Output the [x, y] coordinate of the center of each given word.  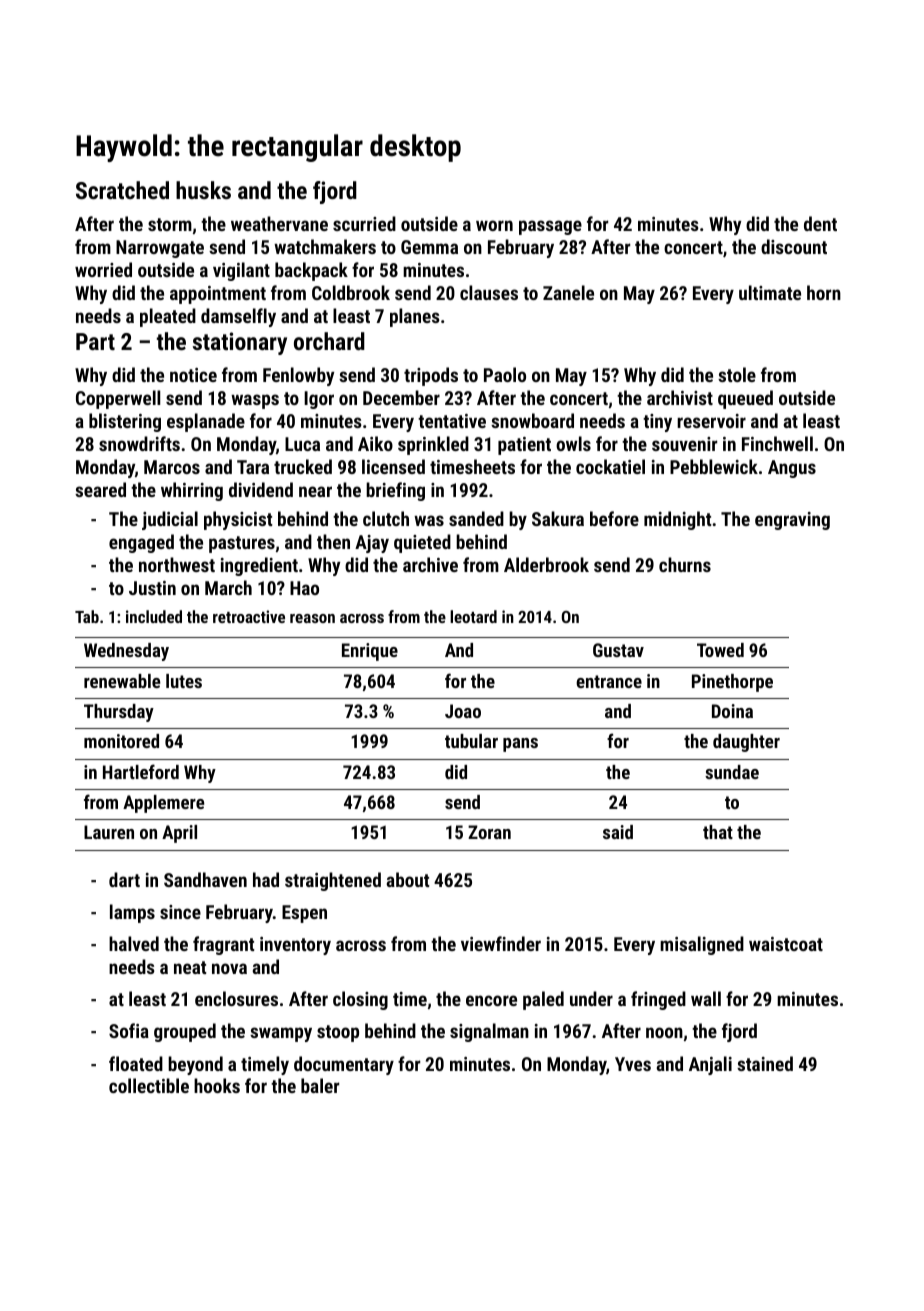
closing [360, 1000]
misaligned [702, 945]
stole [737, 374]
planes [415, 317]
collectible [149, 1085]
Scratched [122, 190]
